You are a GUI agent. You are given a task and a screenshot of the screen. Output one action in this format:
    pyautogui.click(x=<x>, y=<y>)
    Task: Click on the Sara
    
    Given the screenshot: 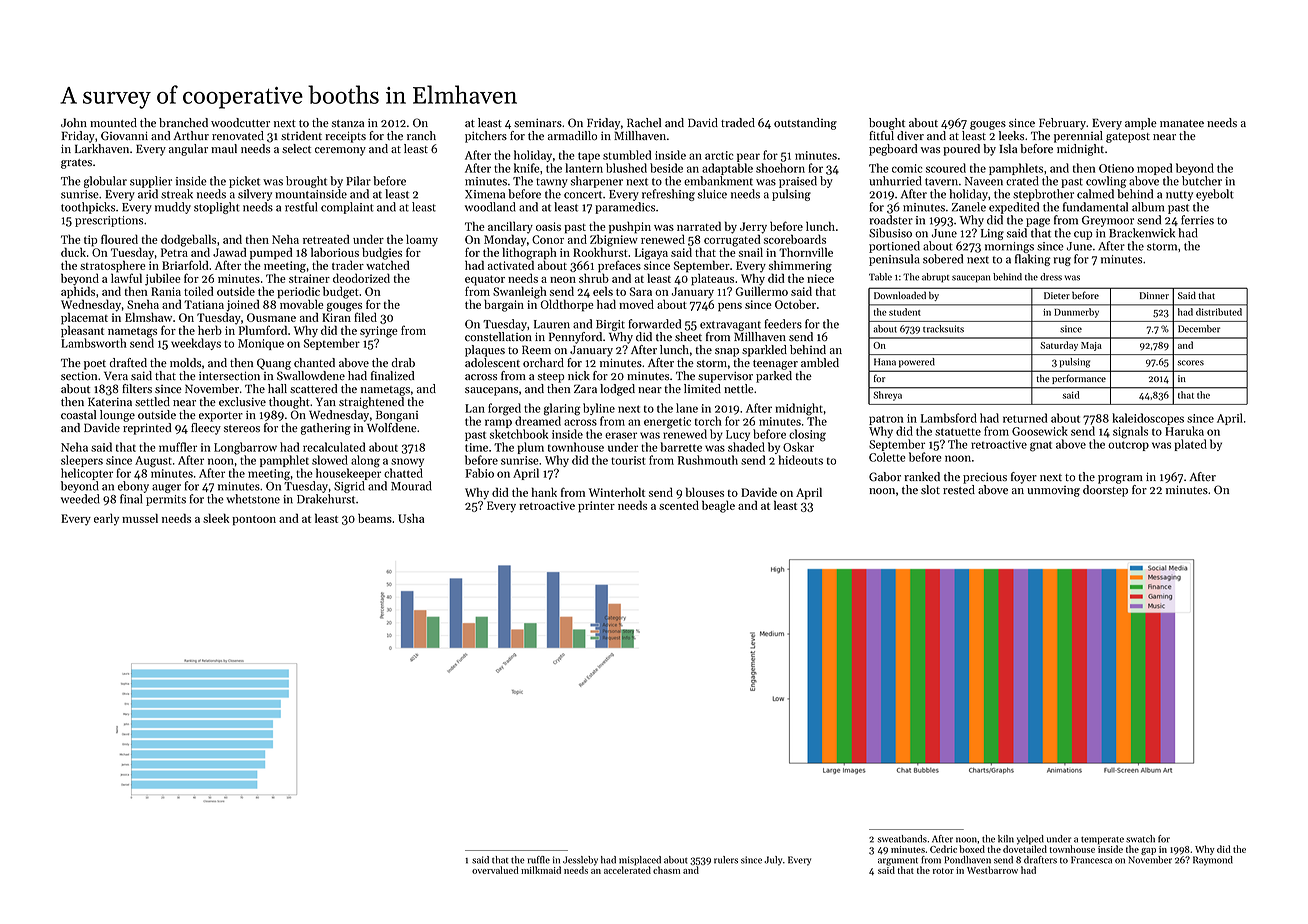 What is the action you would take?
    pyautogui.click(x=641, y=291)
